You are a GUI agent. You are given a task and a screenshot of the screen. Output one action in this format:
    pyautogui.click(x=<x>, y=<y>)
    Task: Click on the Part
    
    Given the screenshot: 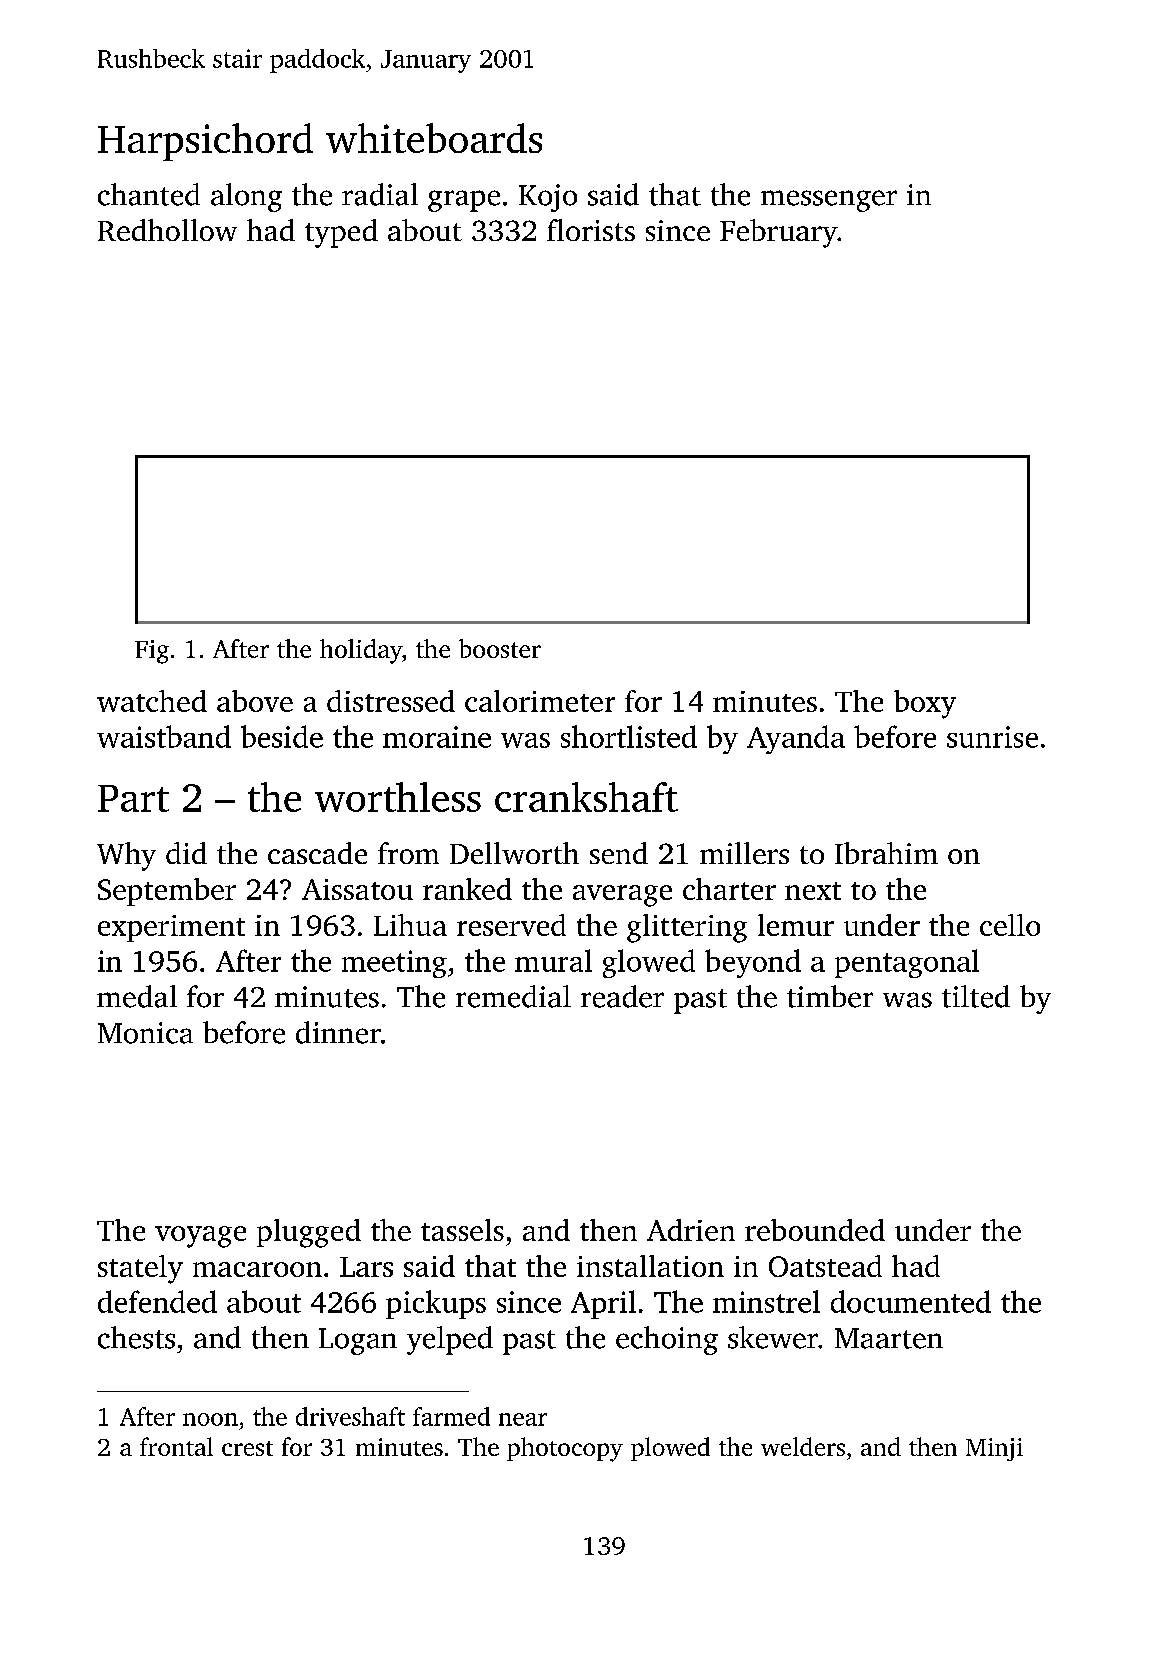 What is the action you would take?
    pyautogui.click(x=133, y=798)
